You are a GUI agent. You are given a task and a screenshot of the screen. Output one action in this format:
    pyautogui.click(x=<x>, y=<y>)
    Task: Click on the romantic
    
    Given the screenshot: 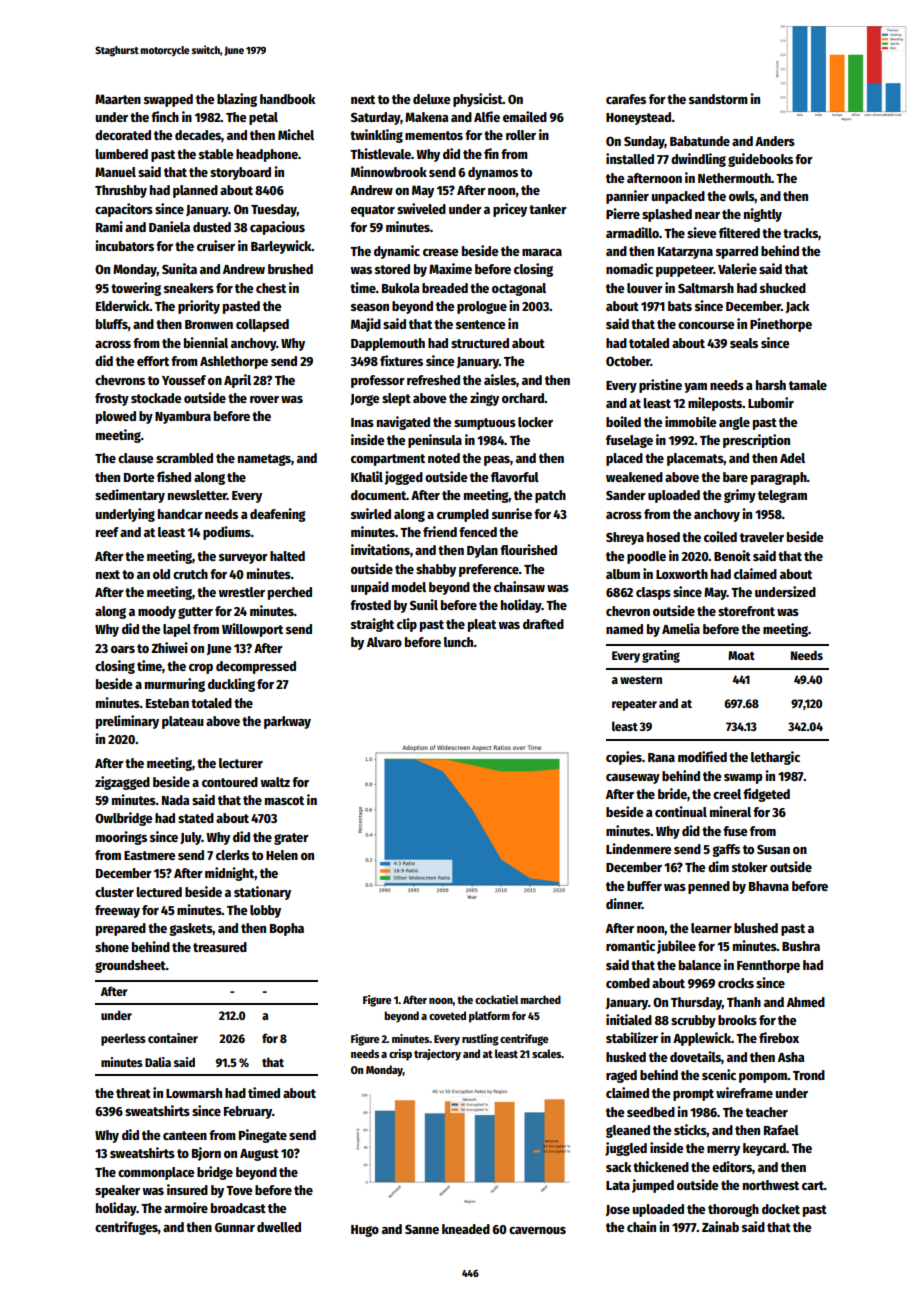 What is the action you would take?
    pyautogui.click(x=630, y=945)
